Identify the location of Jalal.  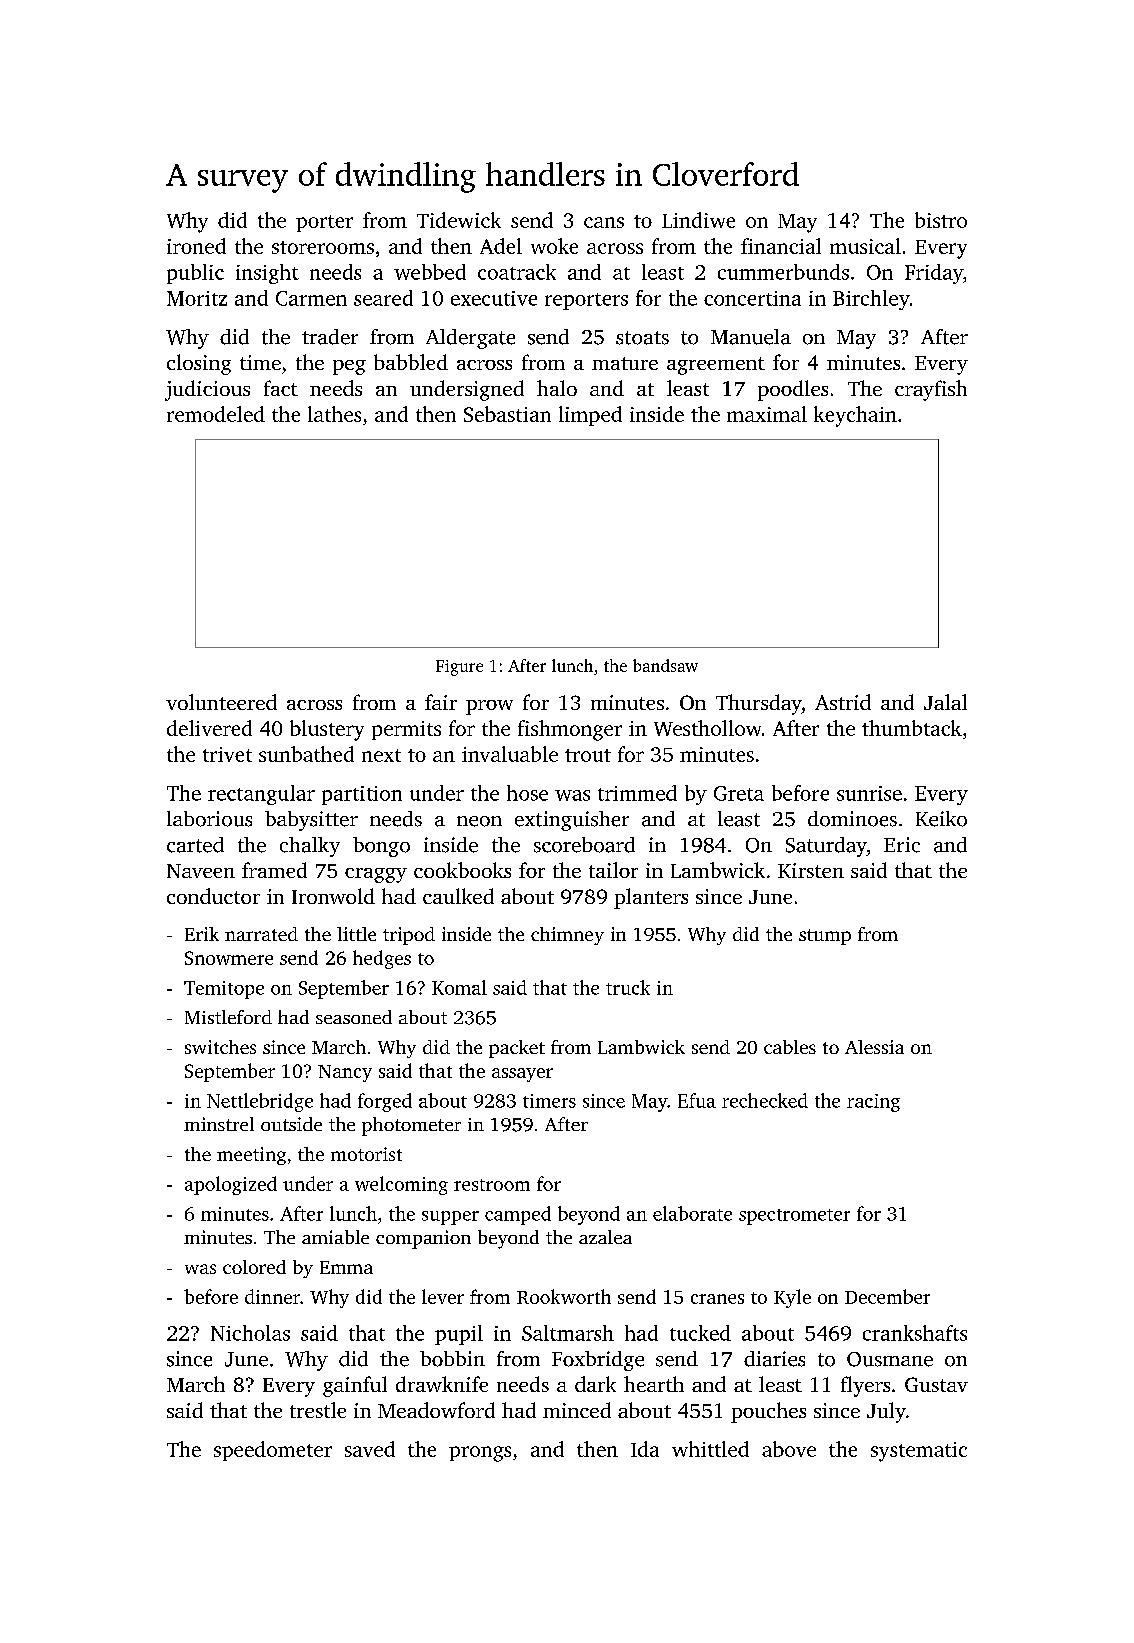
(945, 702).
